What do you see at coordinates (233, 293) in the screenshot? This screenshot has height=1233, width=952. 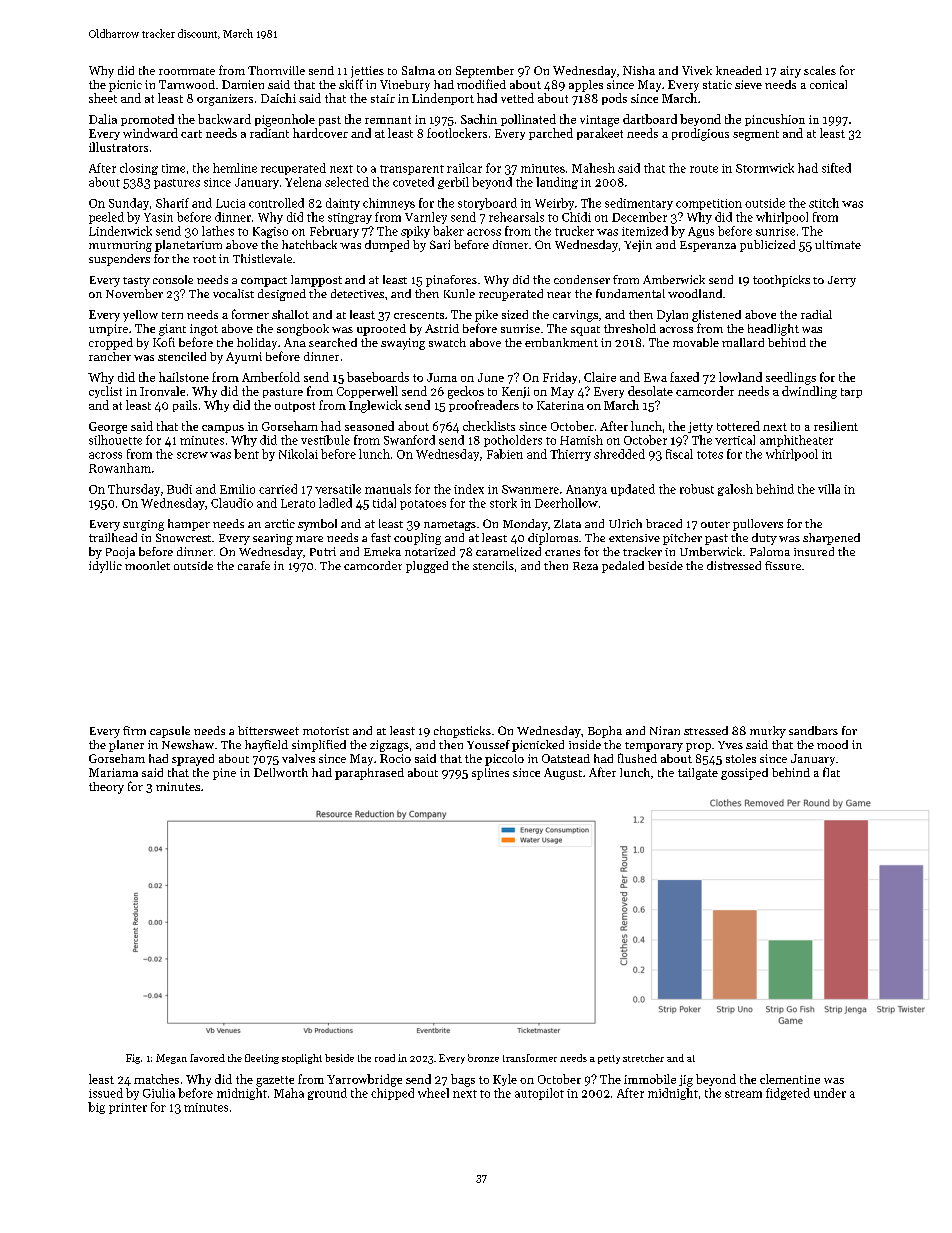 I see `vocalist` at bounding box center [233, 293].
